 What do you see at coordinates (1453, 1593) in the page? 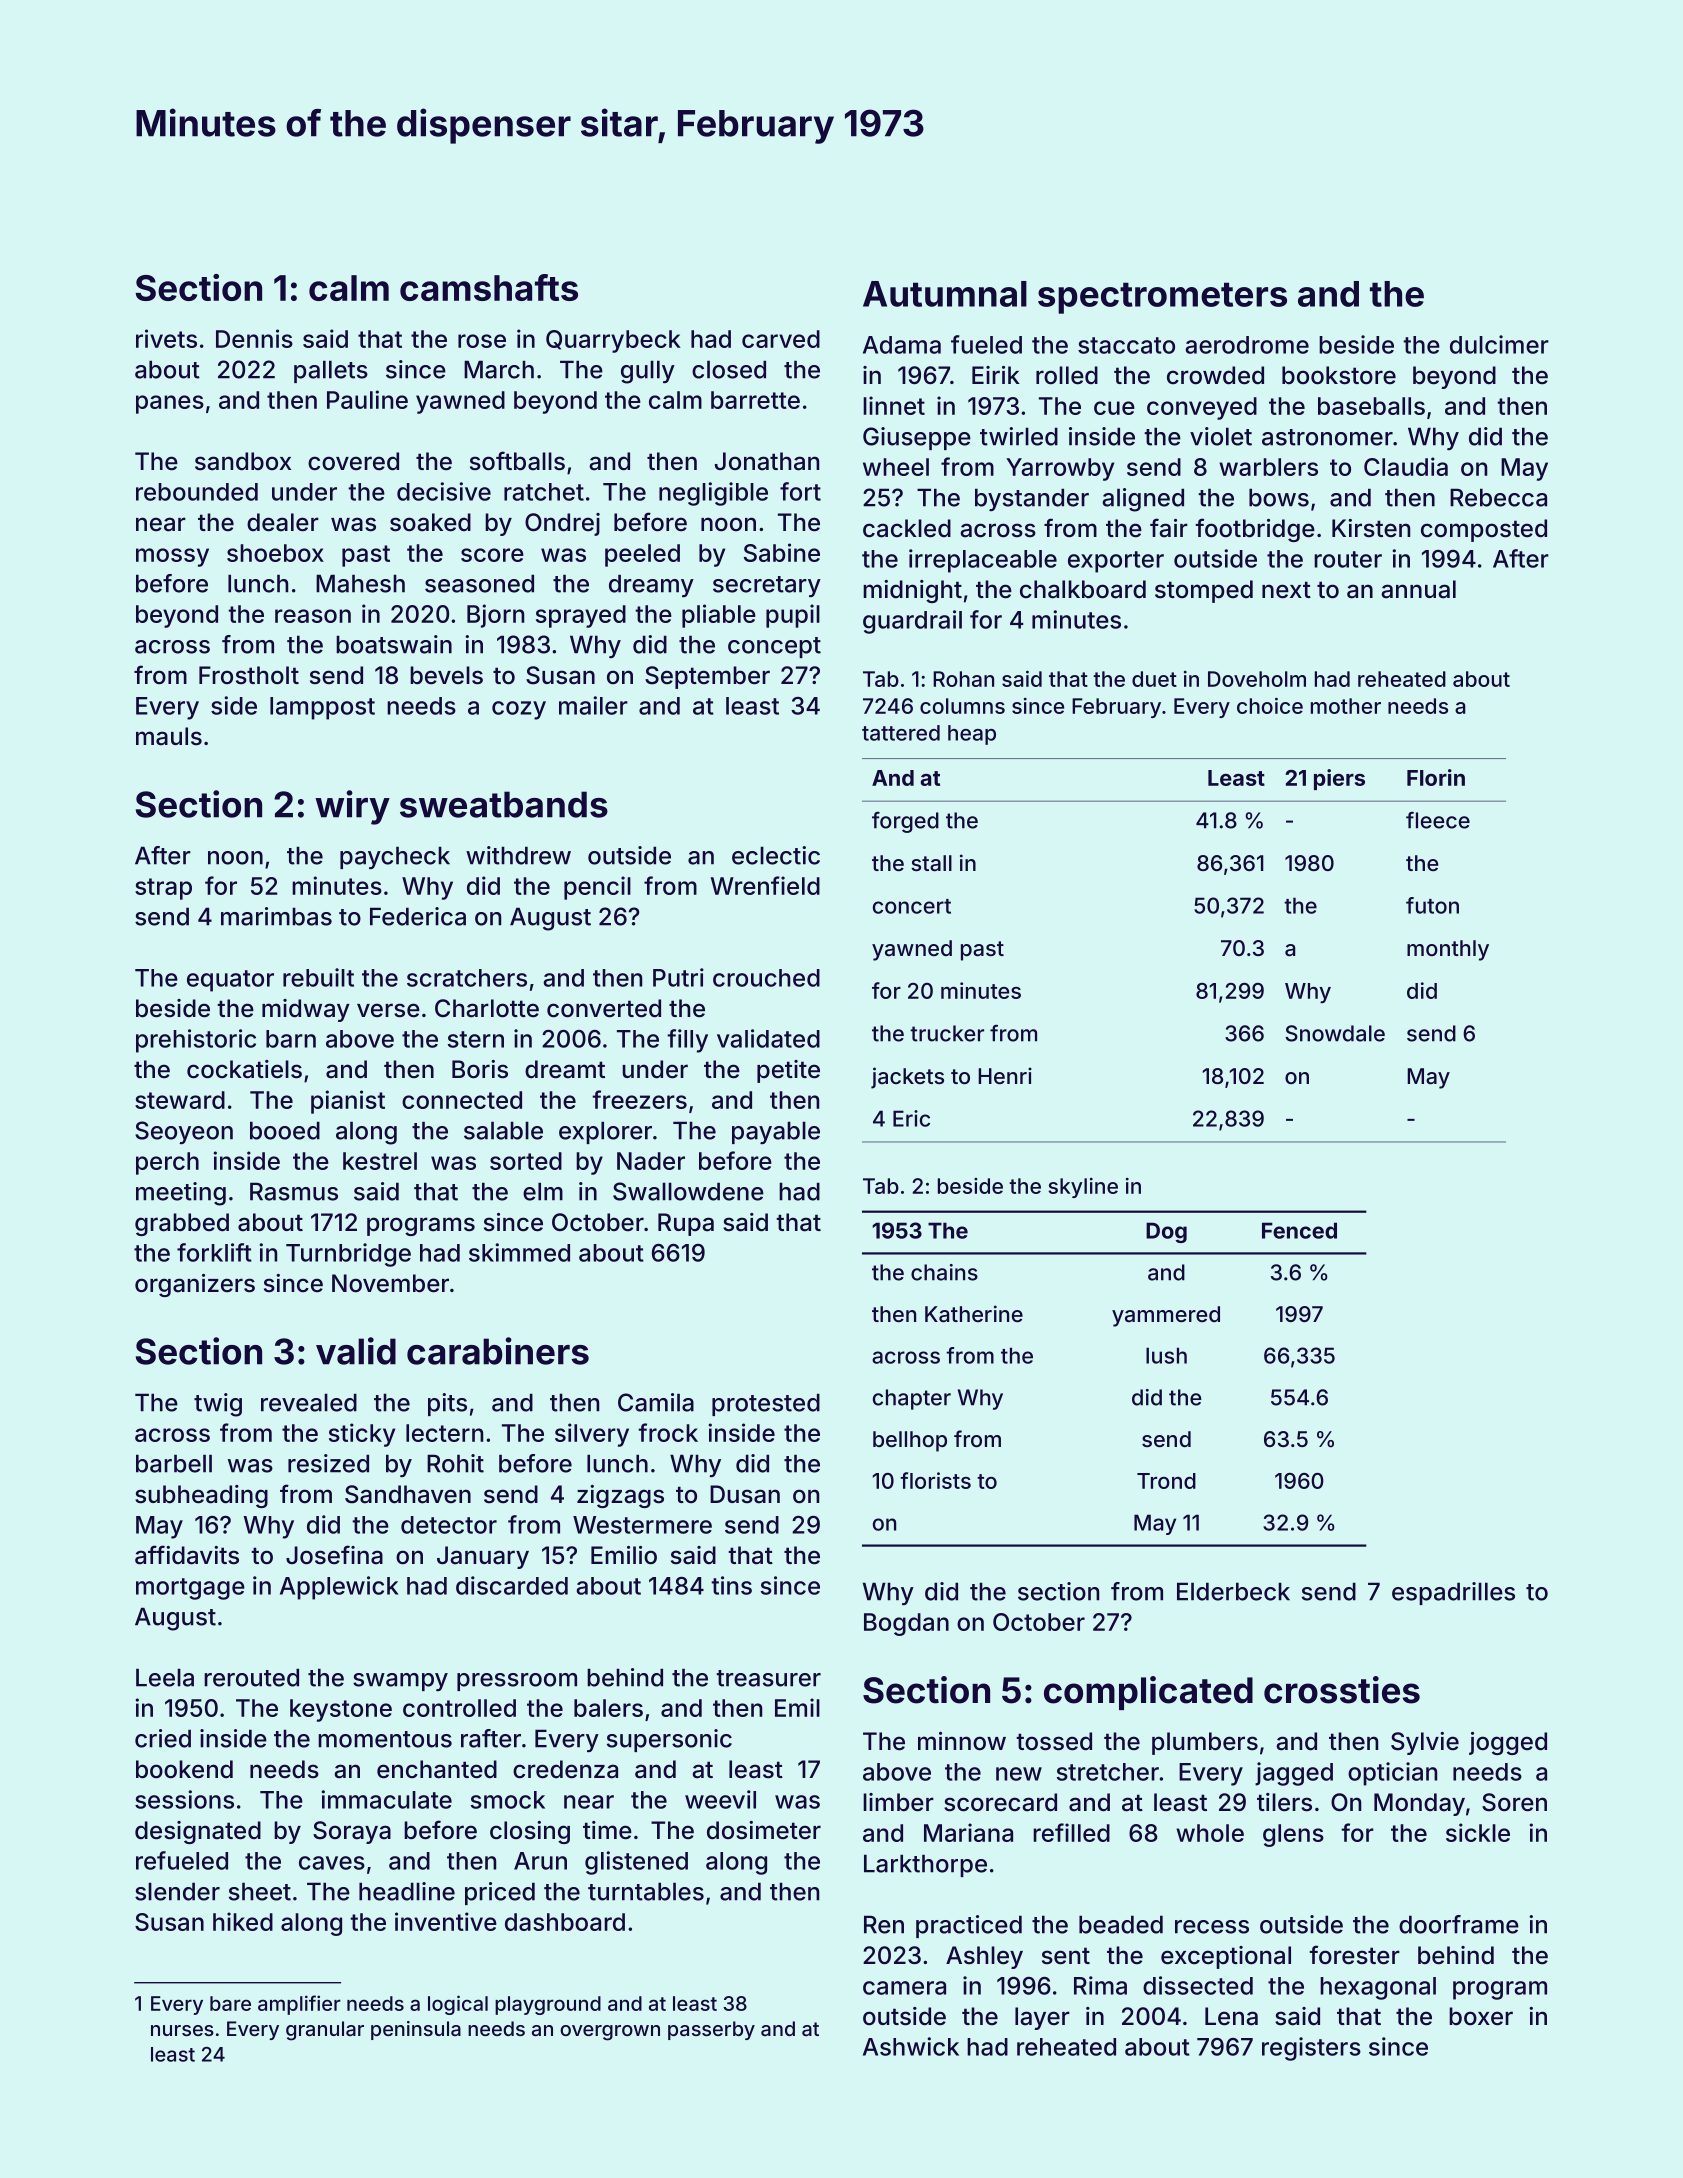
I see `espadrilles` at bounding box center [1453, 1593].
